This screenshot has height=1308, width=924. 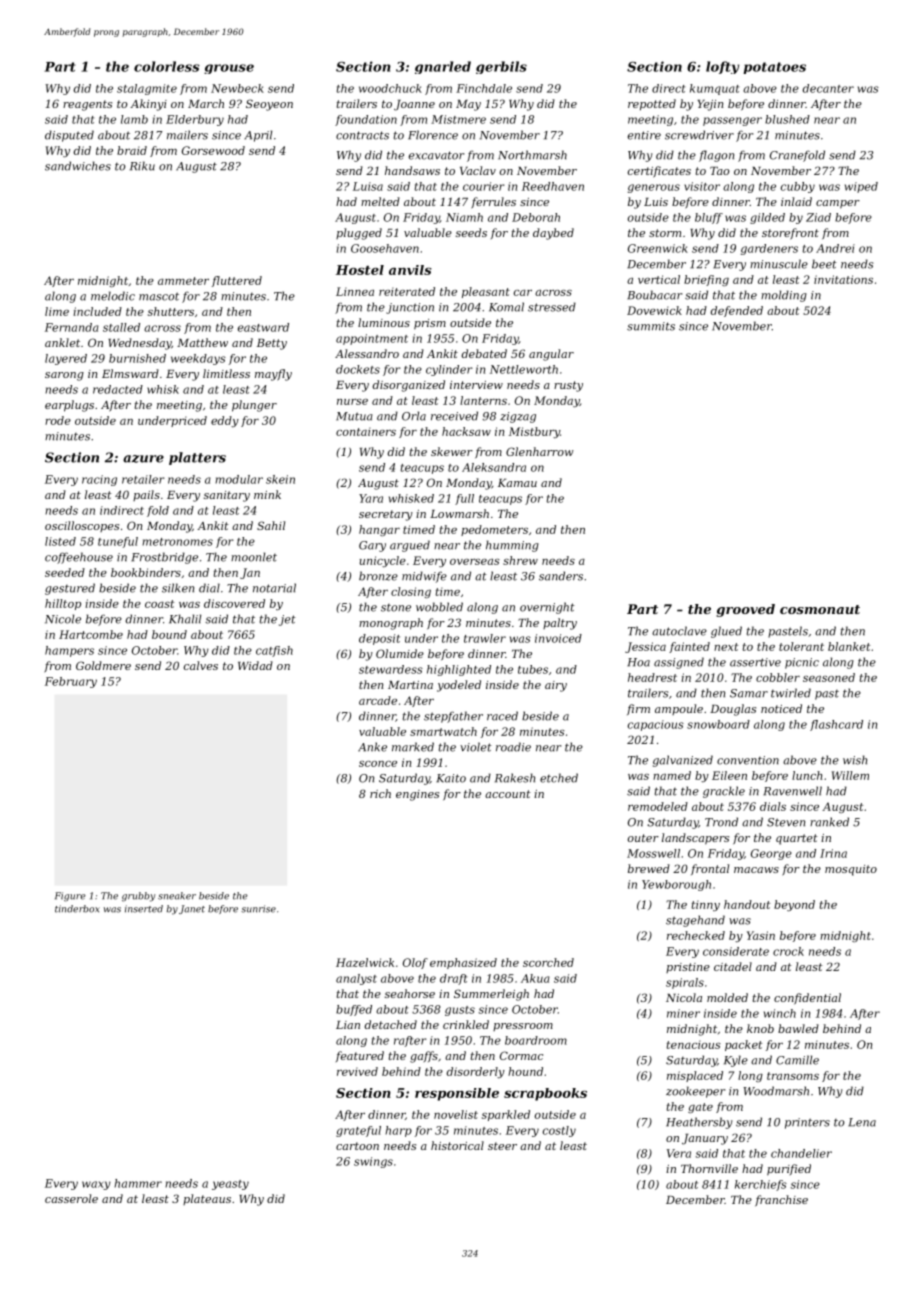 I want to click on April, so click(x=258, y=136).
